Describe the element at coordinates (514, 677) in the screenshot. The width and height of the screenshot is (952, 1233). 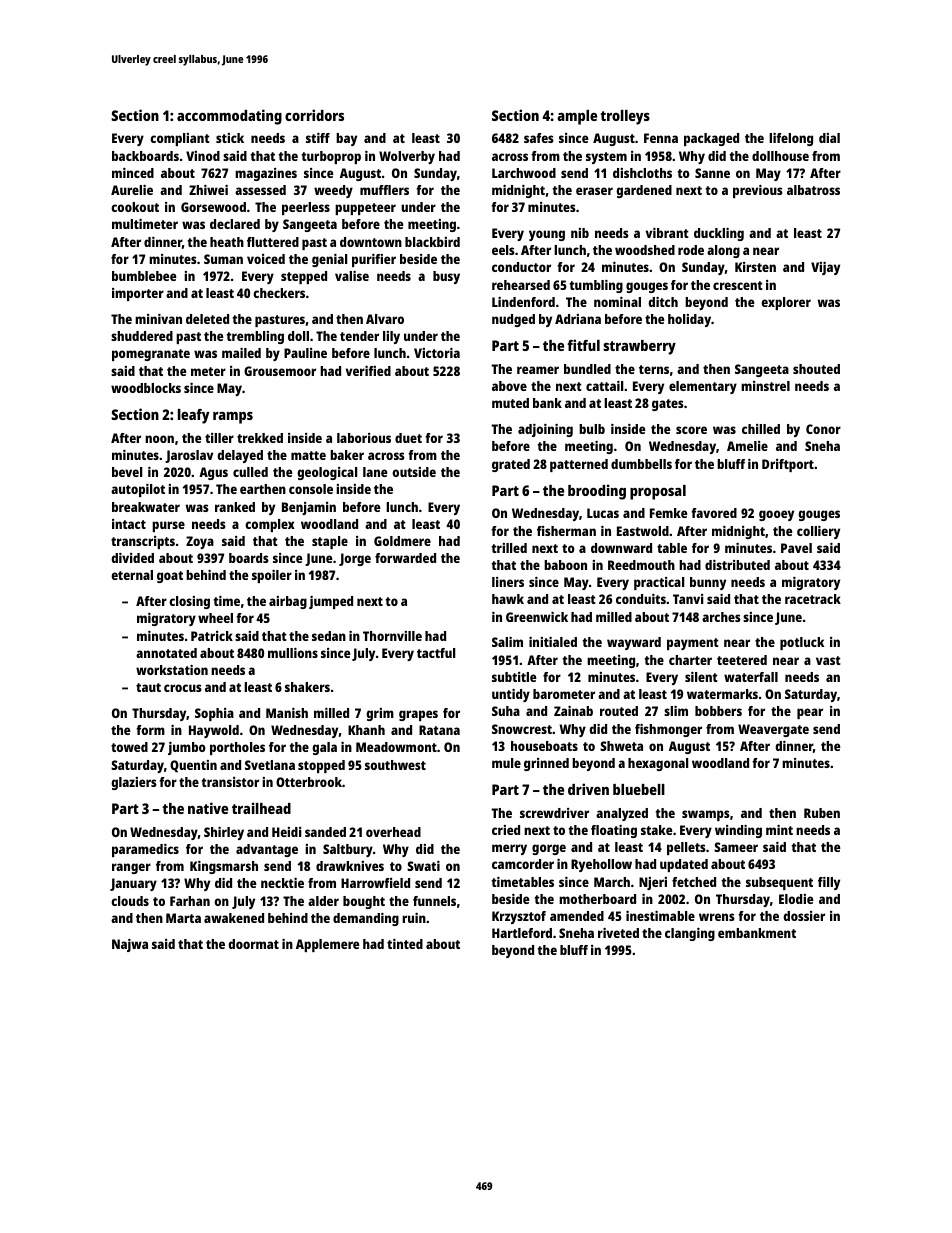
I see `subtitle` at that location.
